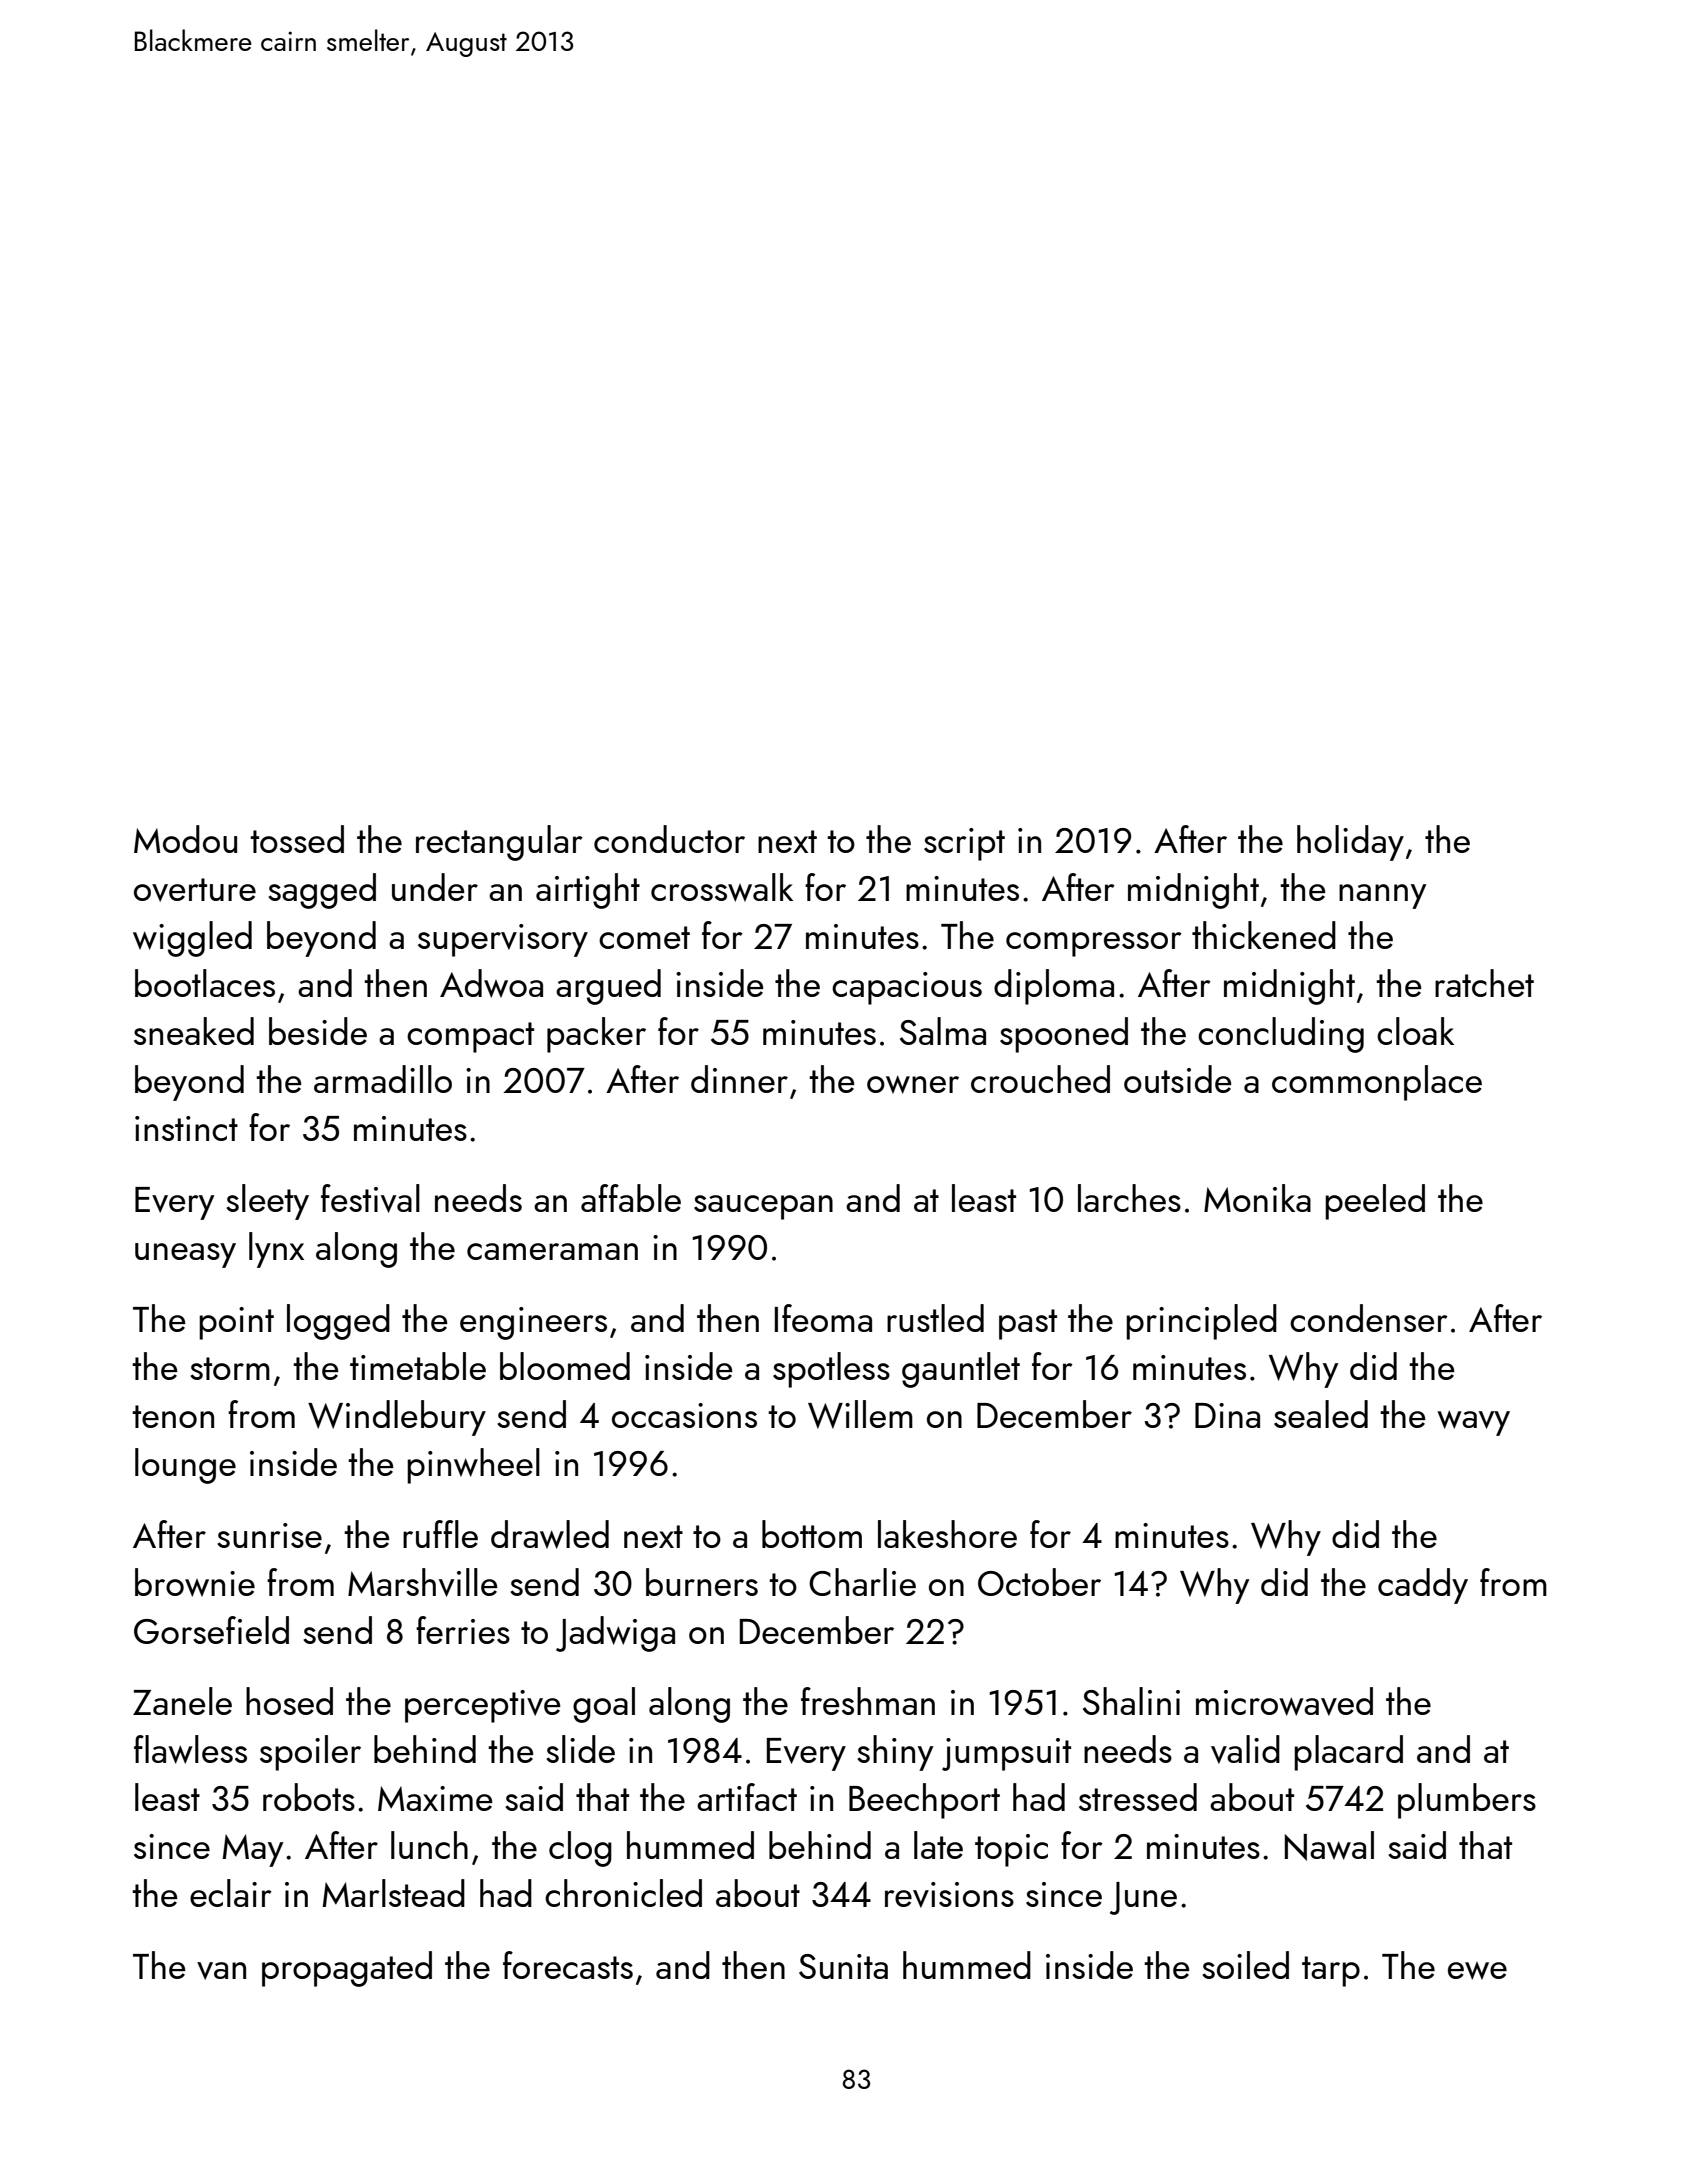 Image resolution: width=1683 pixels, height=2178 pixels. What do you see at coordinates (499, 843) in the screenshot?
I see `rectangular` at bounding box center [499, 843].
